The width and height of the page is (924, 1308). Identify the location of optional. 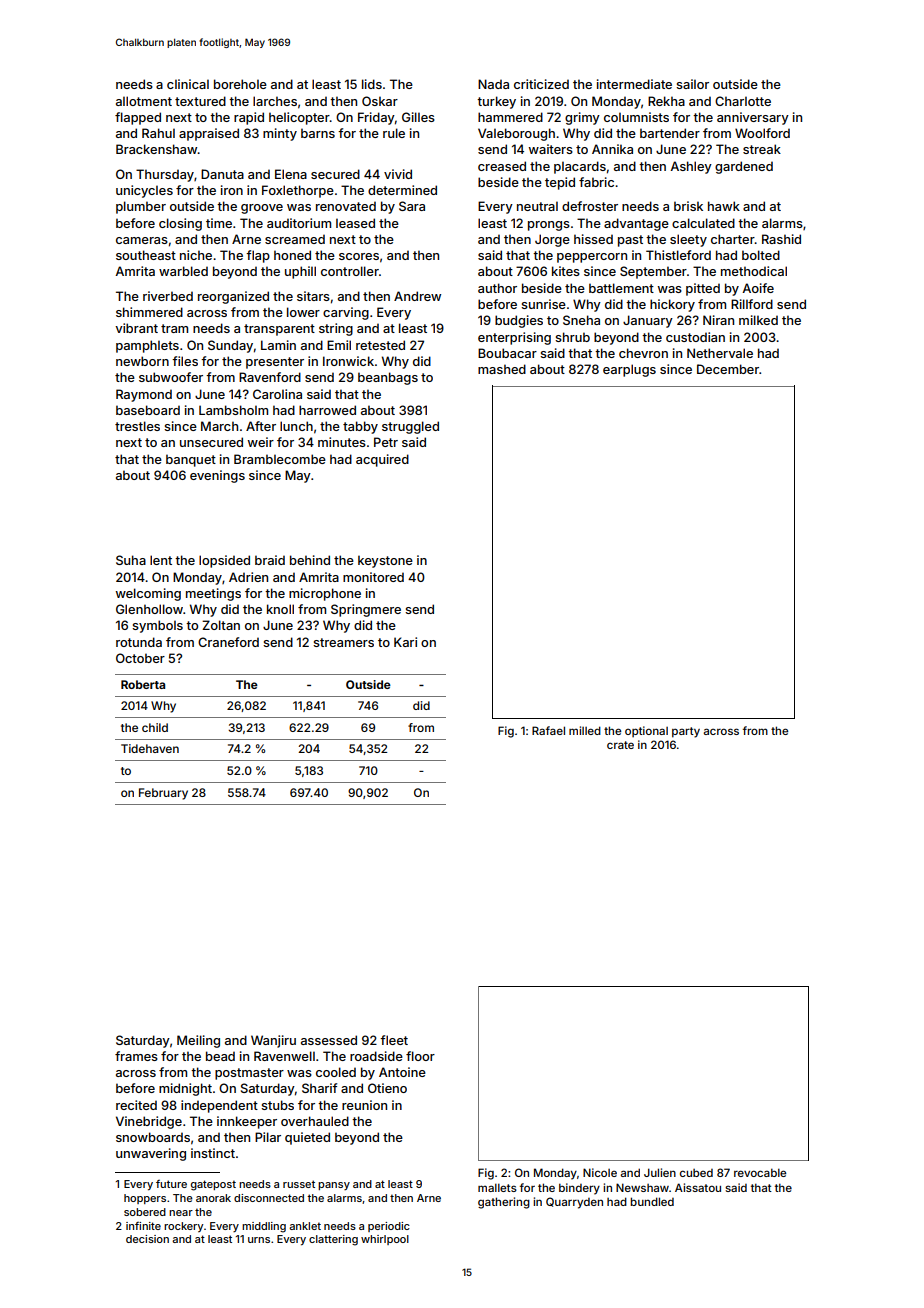
(646, 732).
